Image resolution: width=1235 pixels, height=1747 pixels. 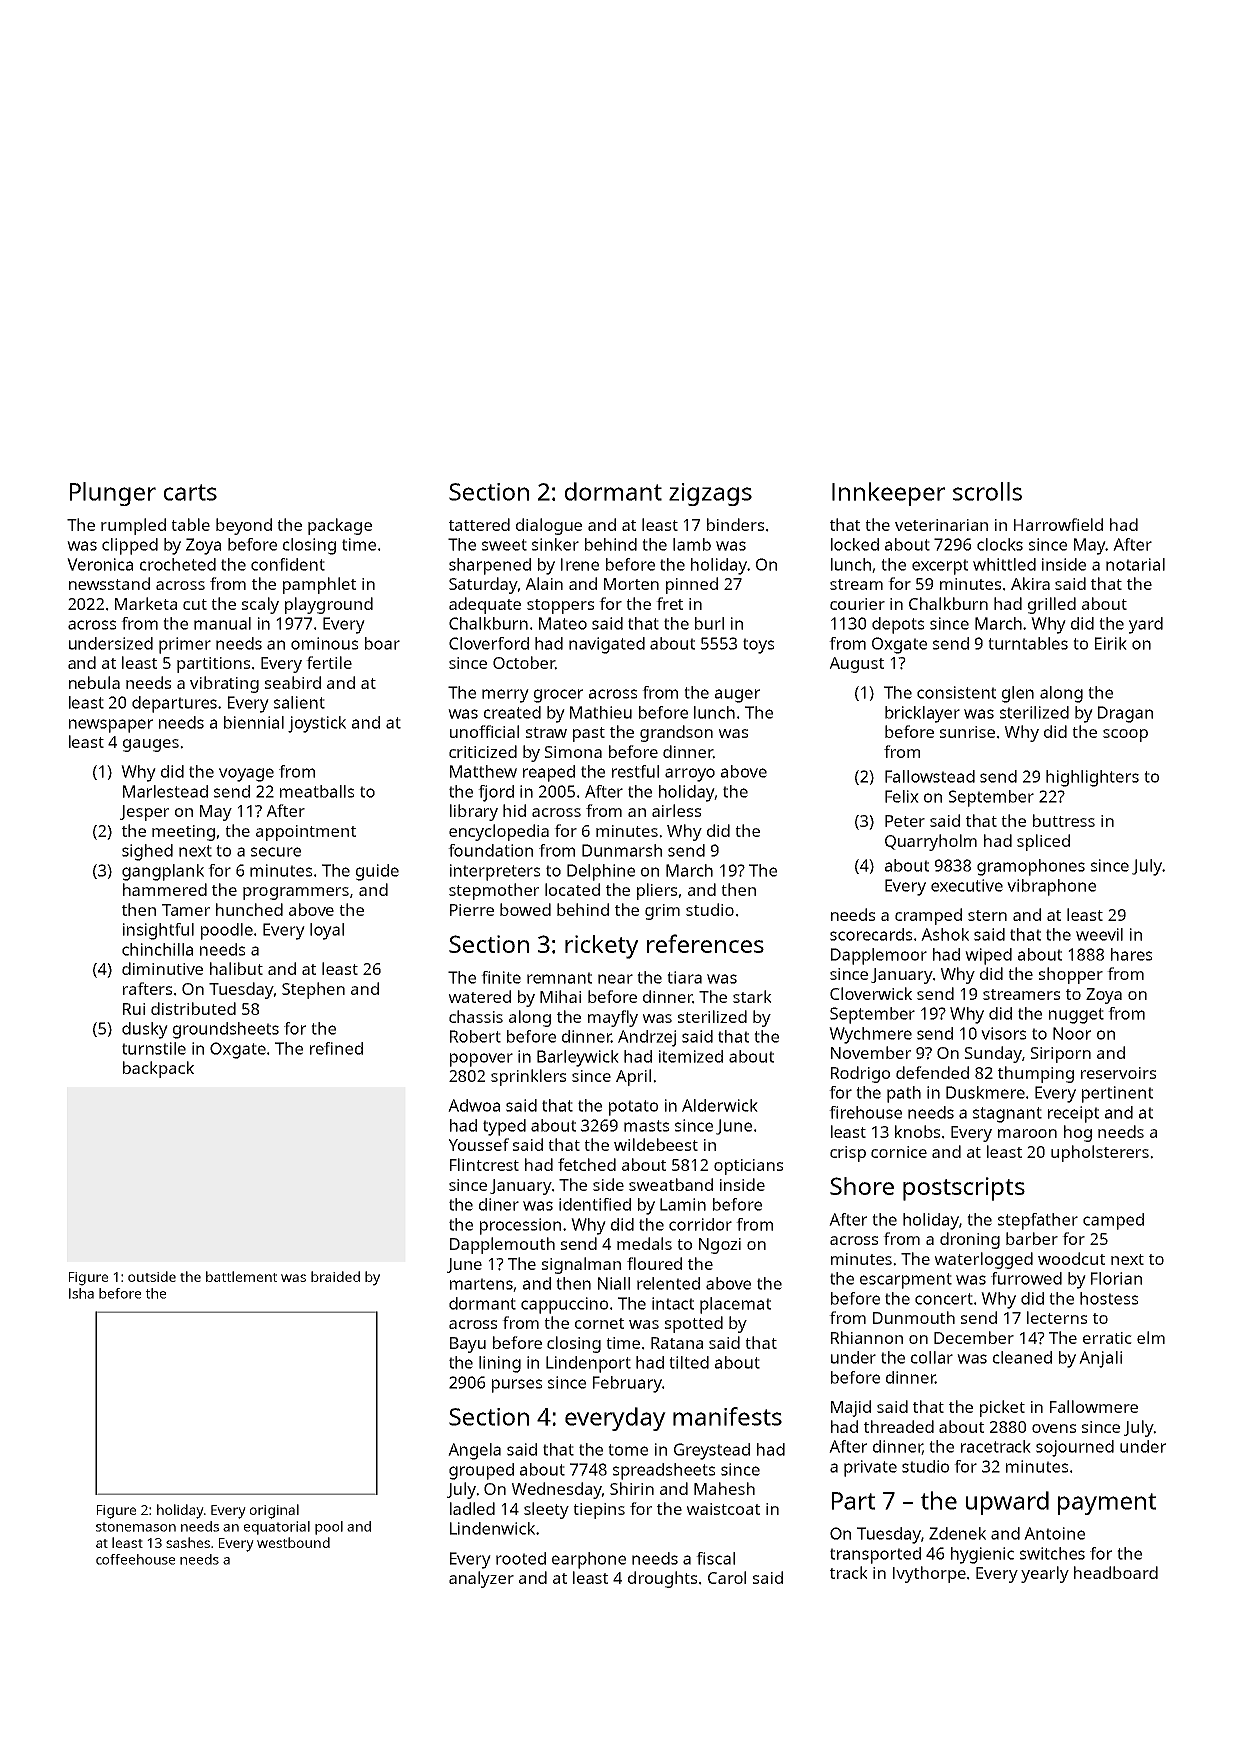 What do you see at coordinates (1135, 564) in the screenshot?
I see `notarial` at bounding box center [1135, 564].
